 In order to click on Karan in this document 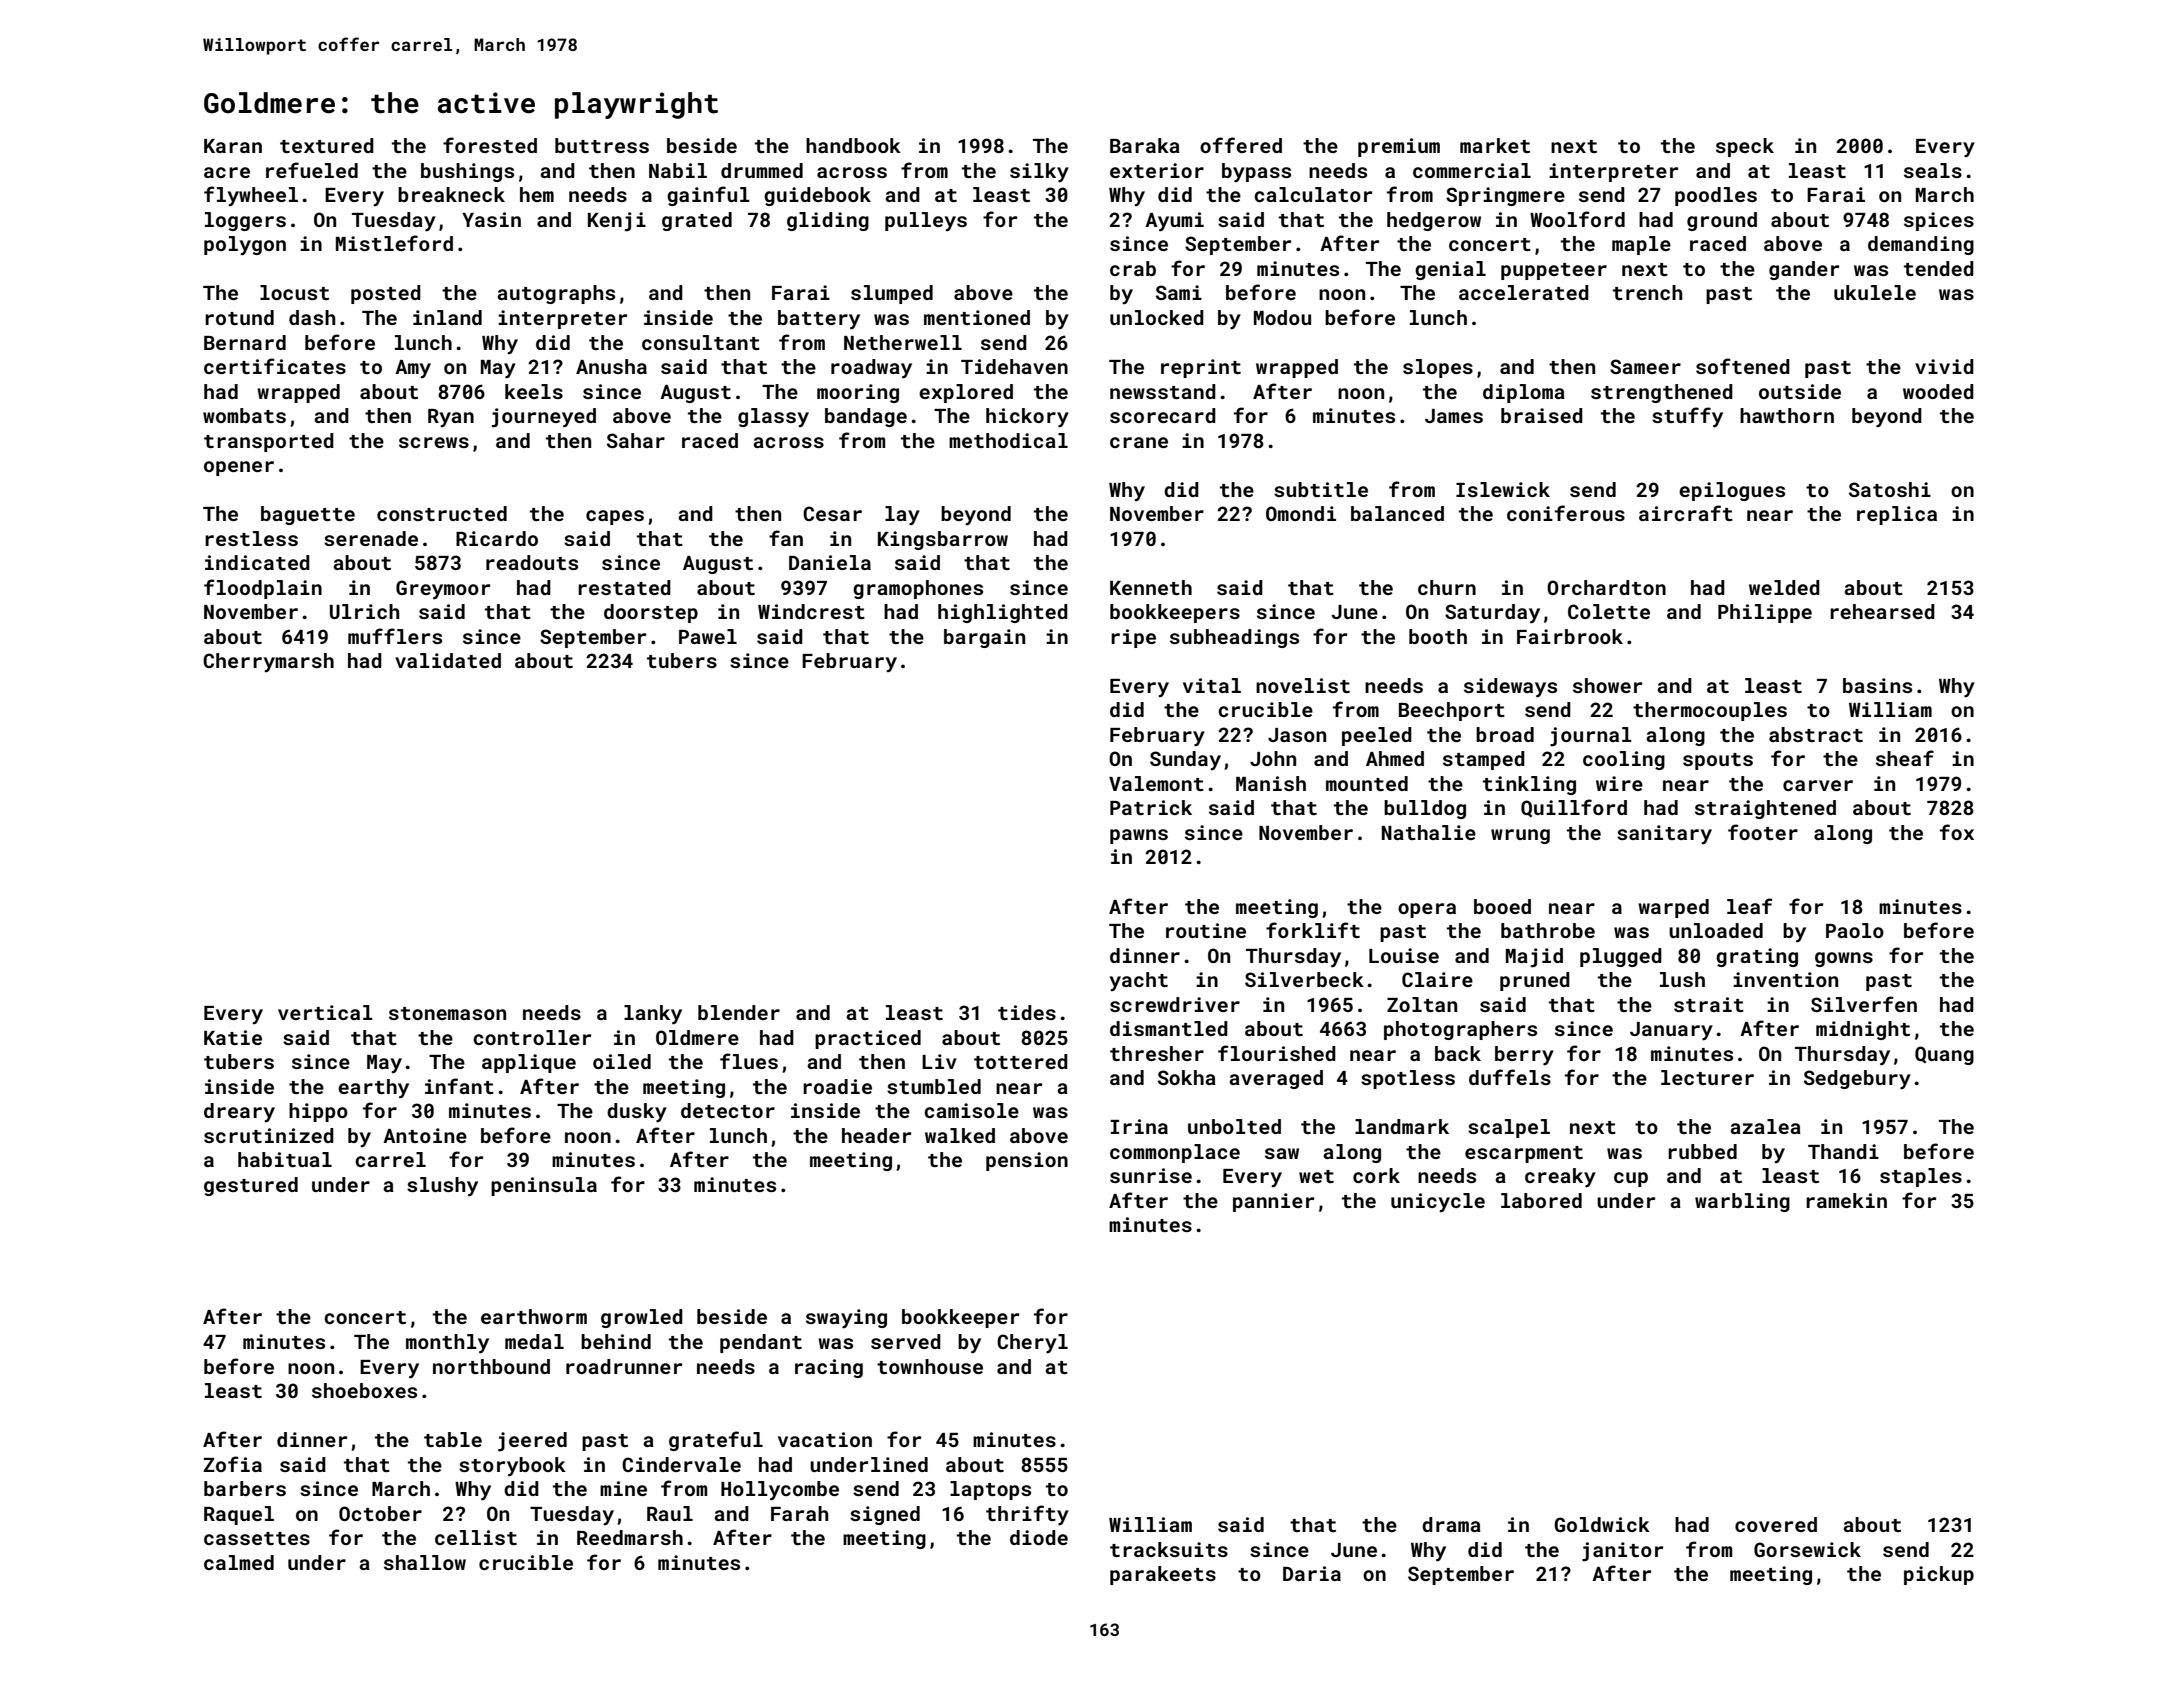, I will do `click(233, 146)`.
